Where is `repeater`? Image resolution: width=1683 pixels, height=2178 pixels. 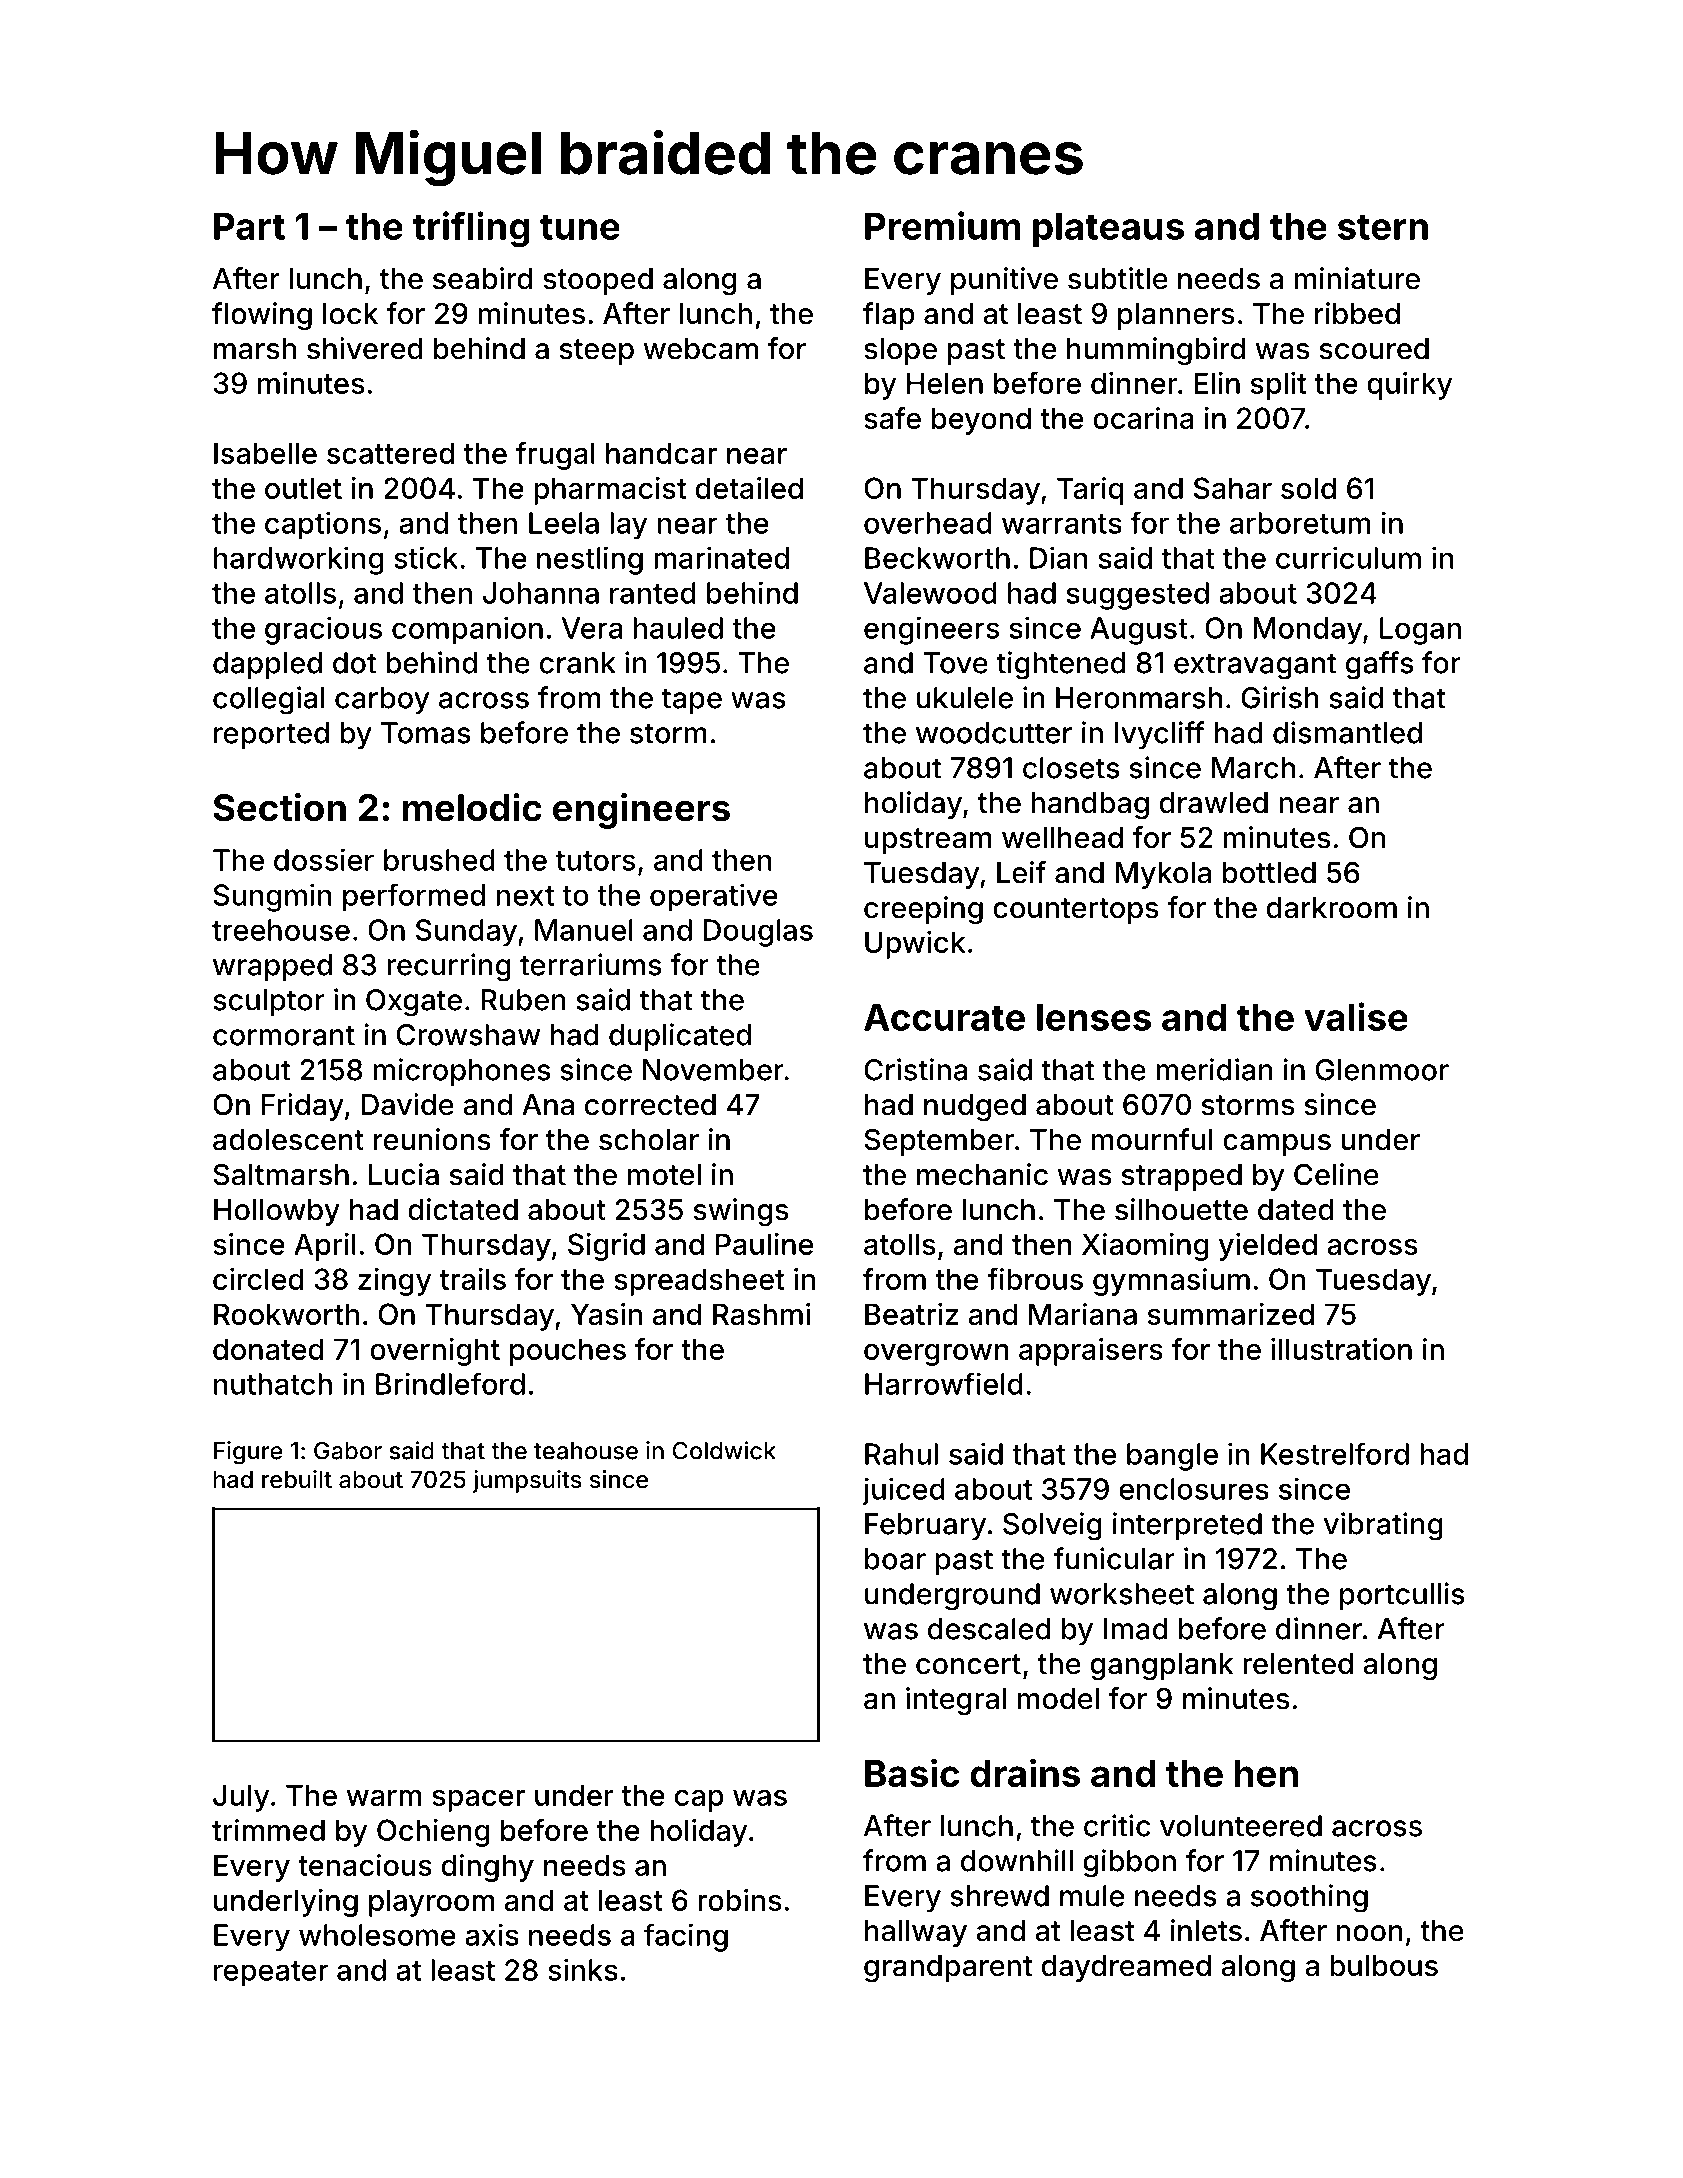 repeater is located at coordinates (271, 1974).
